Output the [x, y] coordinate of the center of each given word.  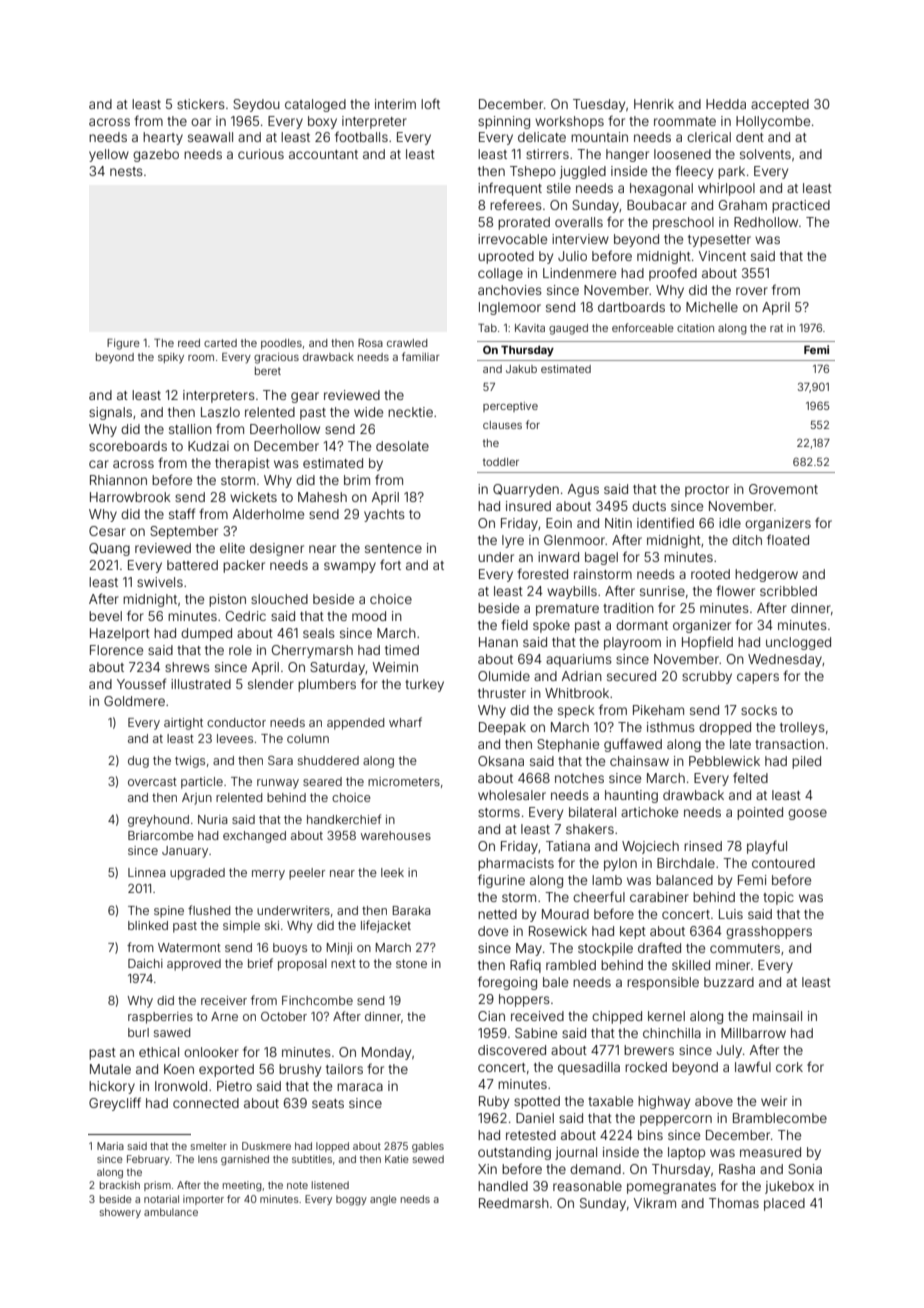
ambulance [171, 1212]
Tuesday [599, 105]
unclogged [798, 643]
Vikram [655, 1203]
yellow [109, 155]
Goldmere [134, 701]
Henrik [654, 104]
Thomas [734, 1203]
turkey [424, 685]
